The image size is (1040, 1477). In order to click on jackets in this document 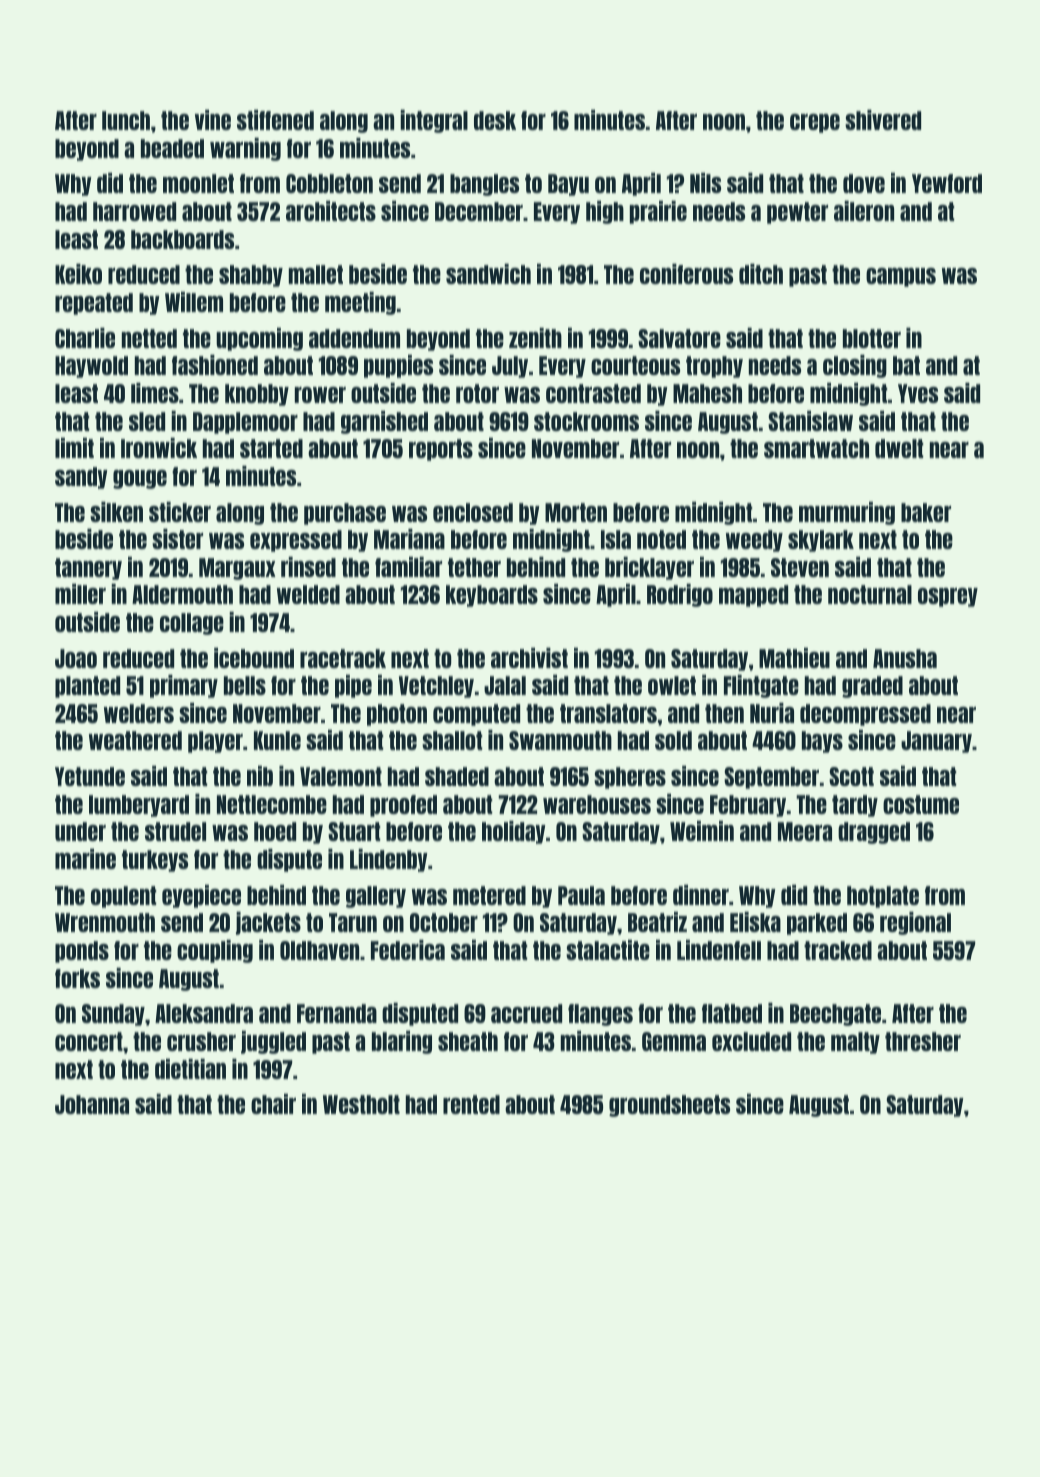, I will do `click(268, 923)`.
